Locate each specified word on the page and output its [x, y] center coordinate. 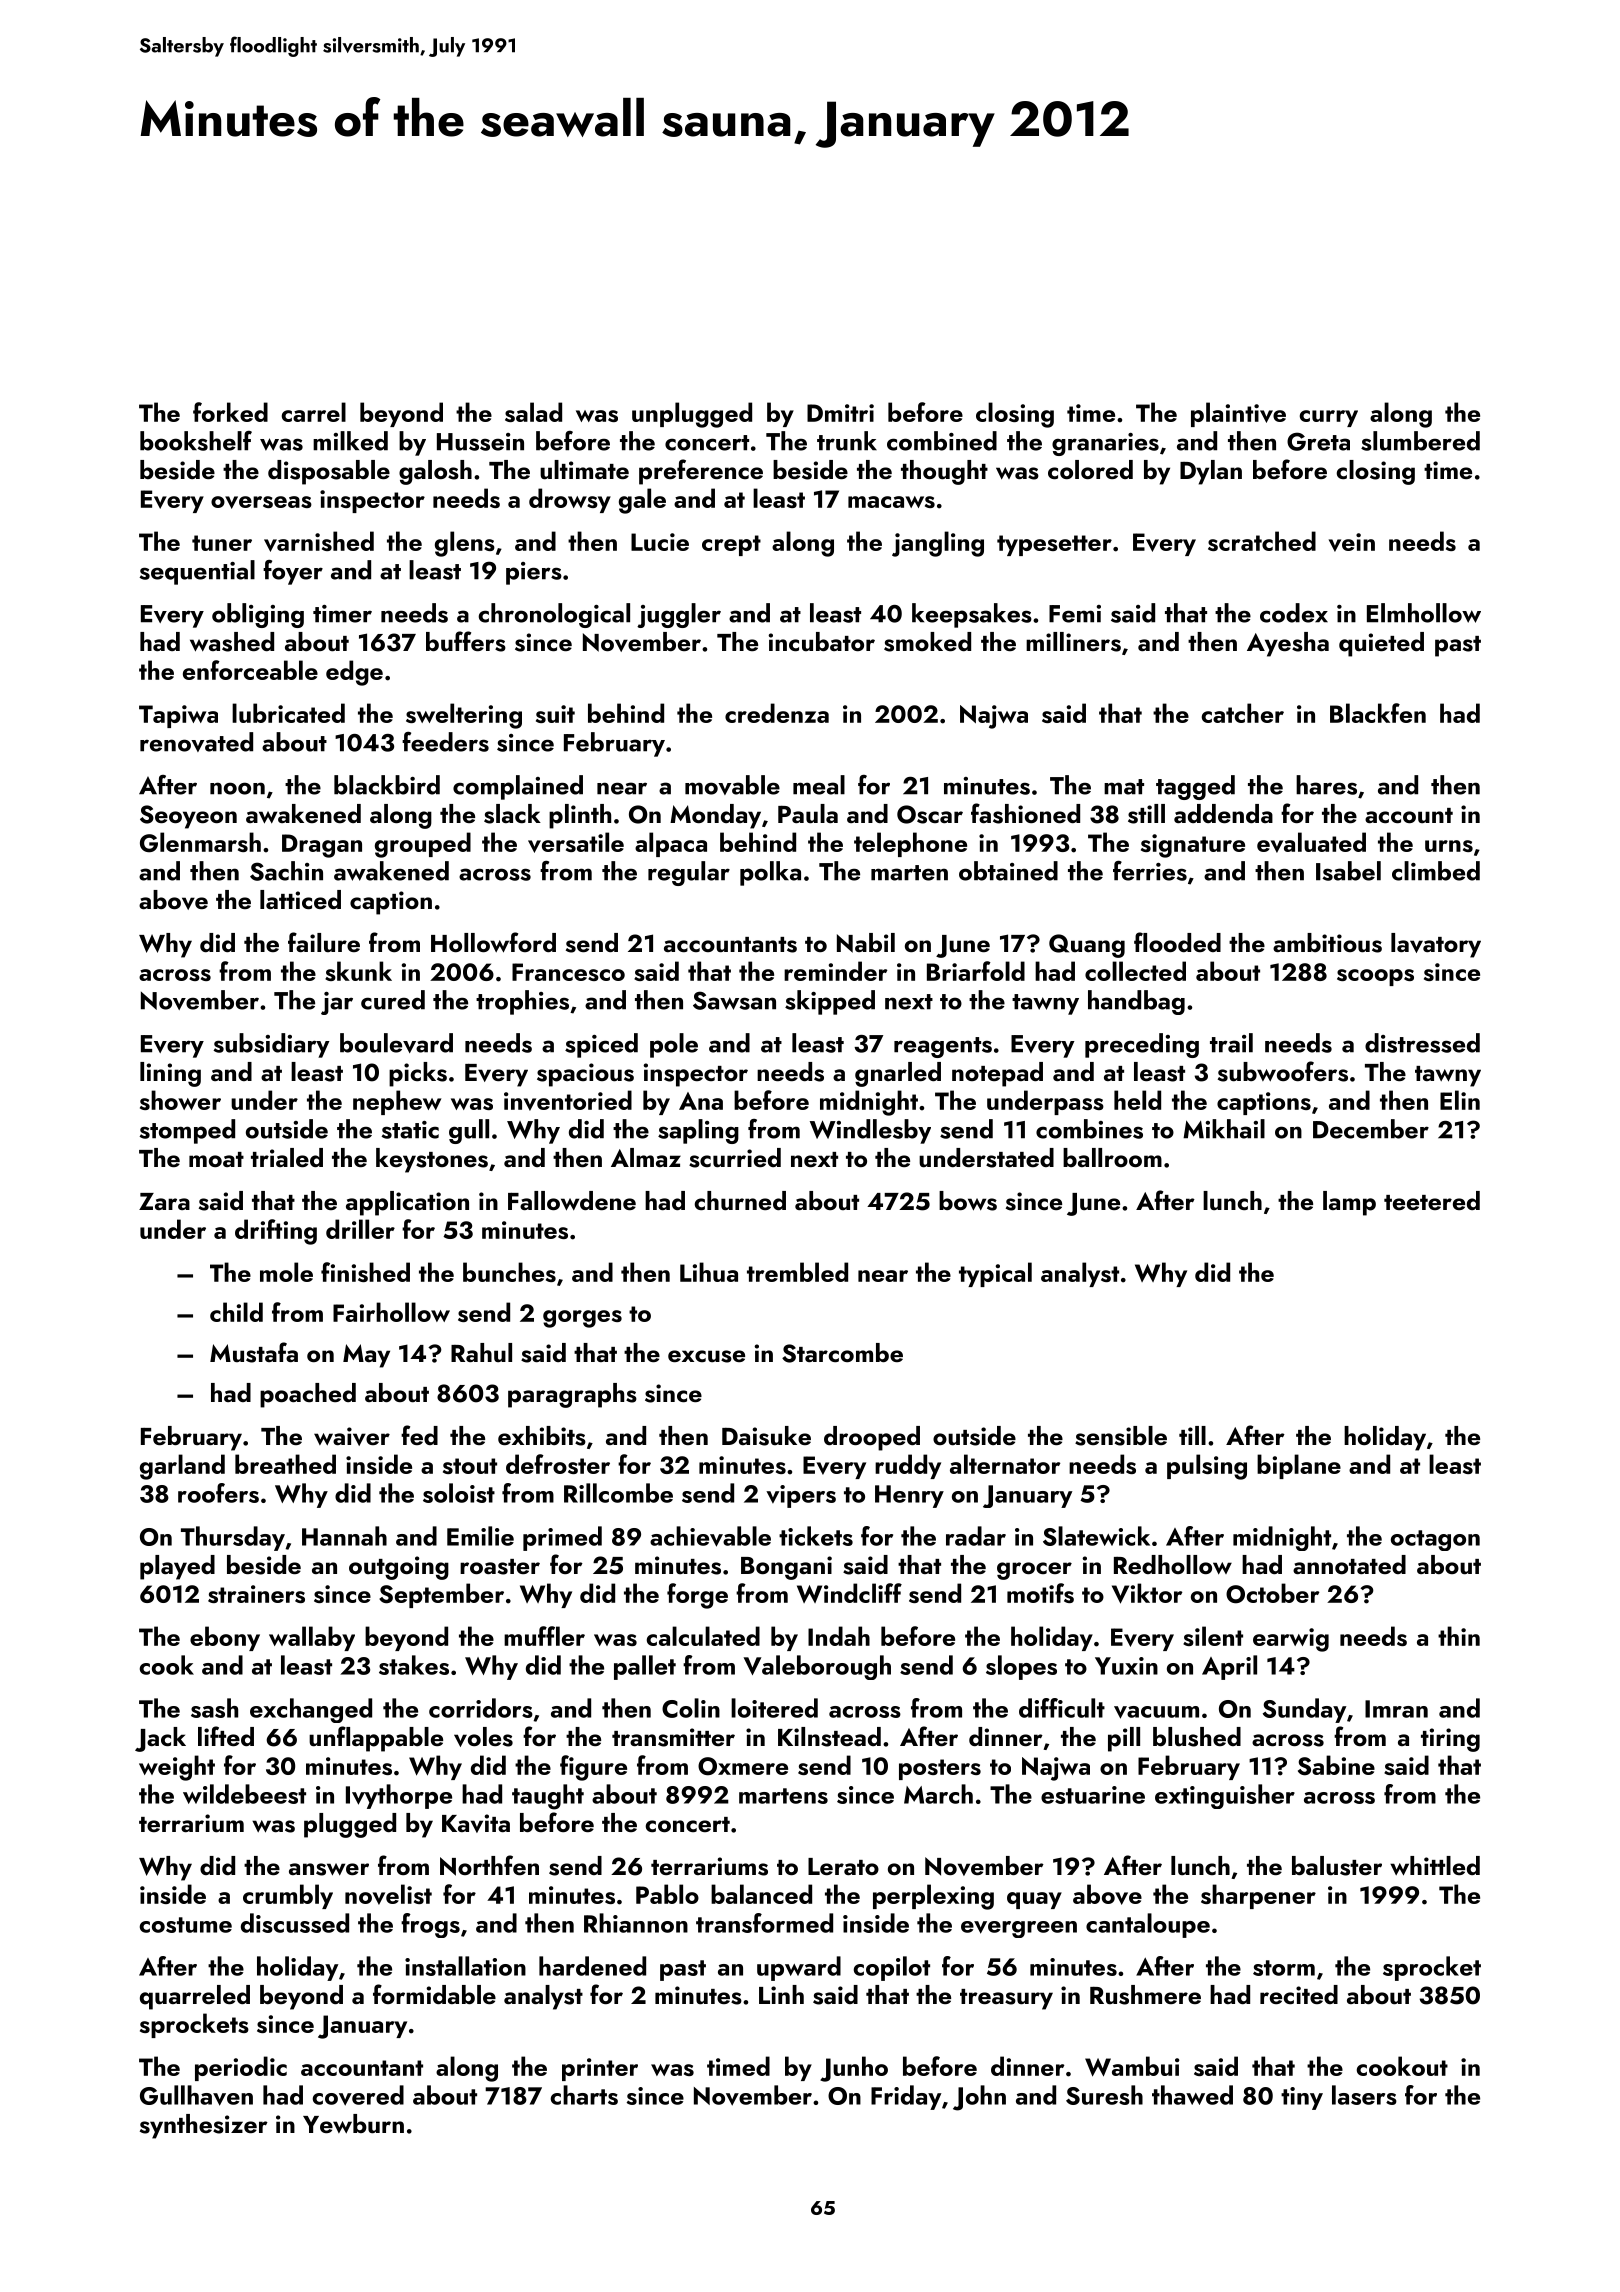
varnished [319, 541]
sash [214, 1708]
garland [182, 1467]
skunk [358, 971]
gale [642, 501]
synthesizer [204, 2126]
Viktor [1147, 1593]
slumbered [1420, 441]
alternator [1005, 1464]
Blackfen [1378, 713]
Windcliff [849, 1593]
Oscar [930, 814]
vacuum [1156, 1712]
